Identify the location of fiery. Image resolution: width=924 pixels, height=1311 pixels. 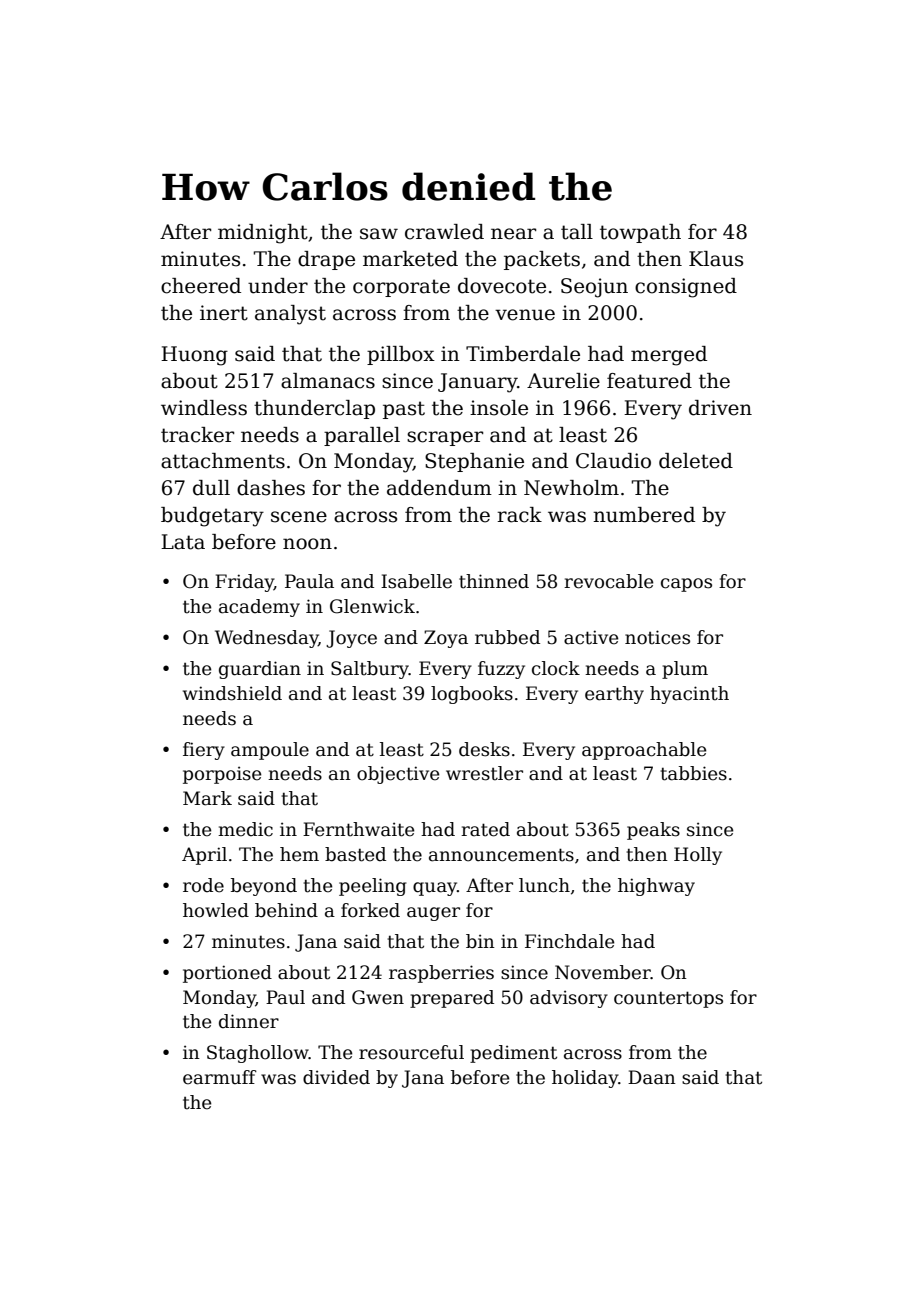
(204, 751).
